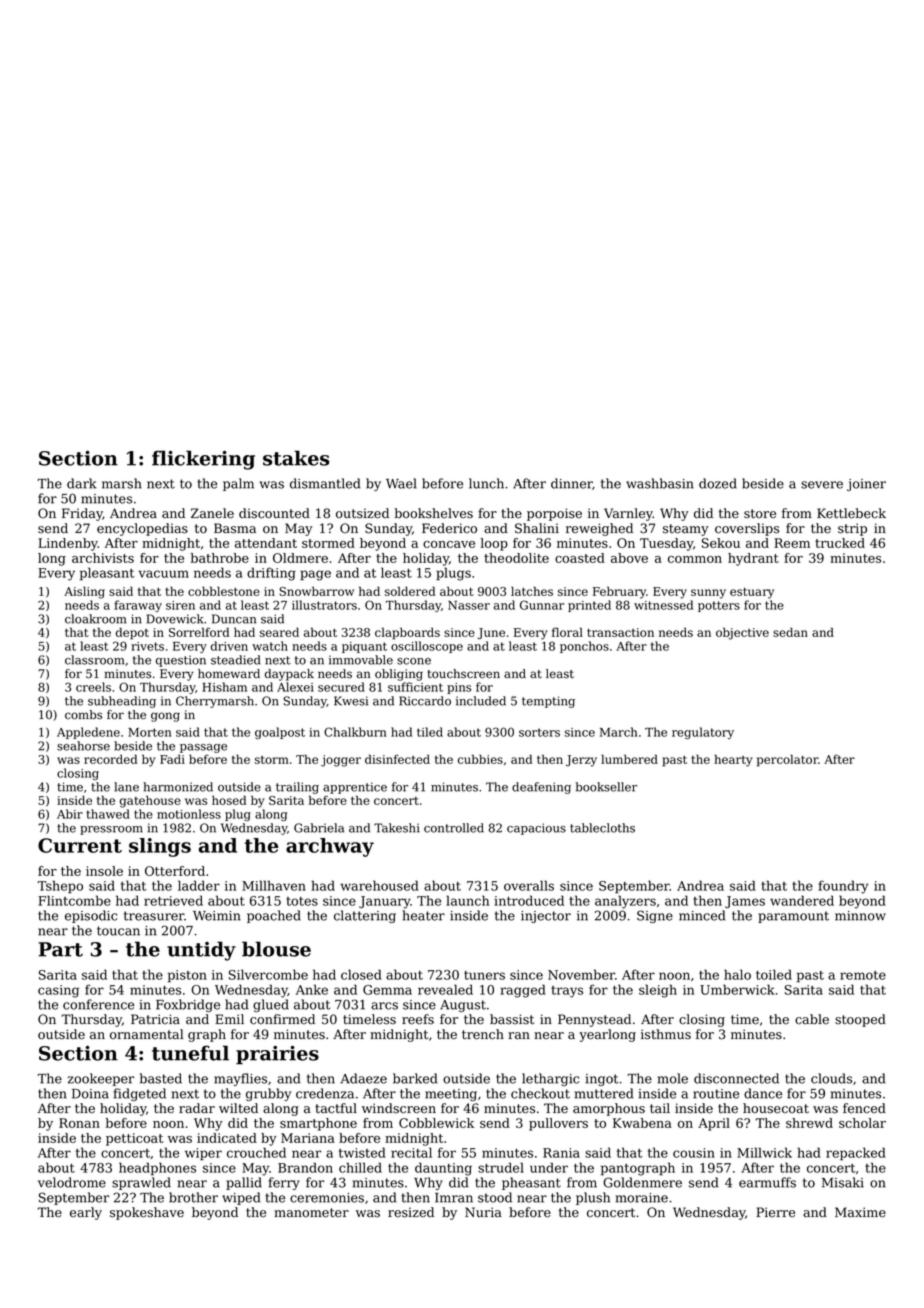 This image has width=924, height=1308. What do you see at coordinates (86, 1213) in the image?
I see `early` at bounding box center [86, 1213].
